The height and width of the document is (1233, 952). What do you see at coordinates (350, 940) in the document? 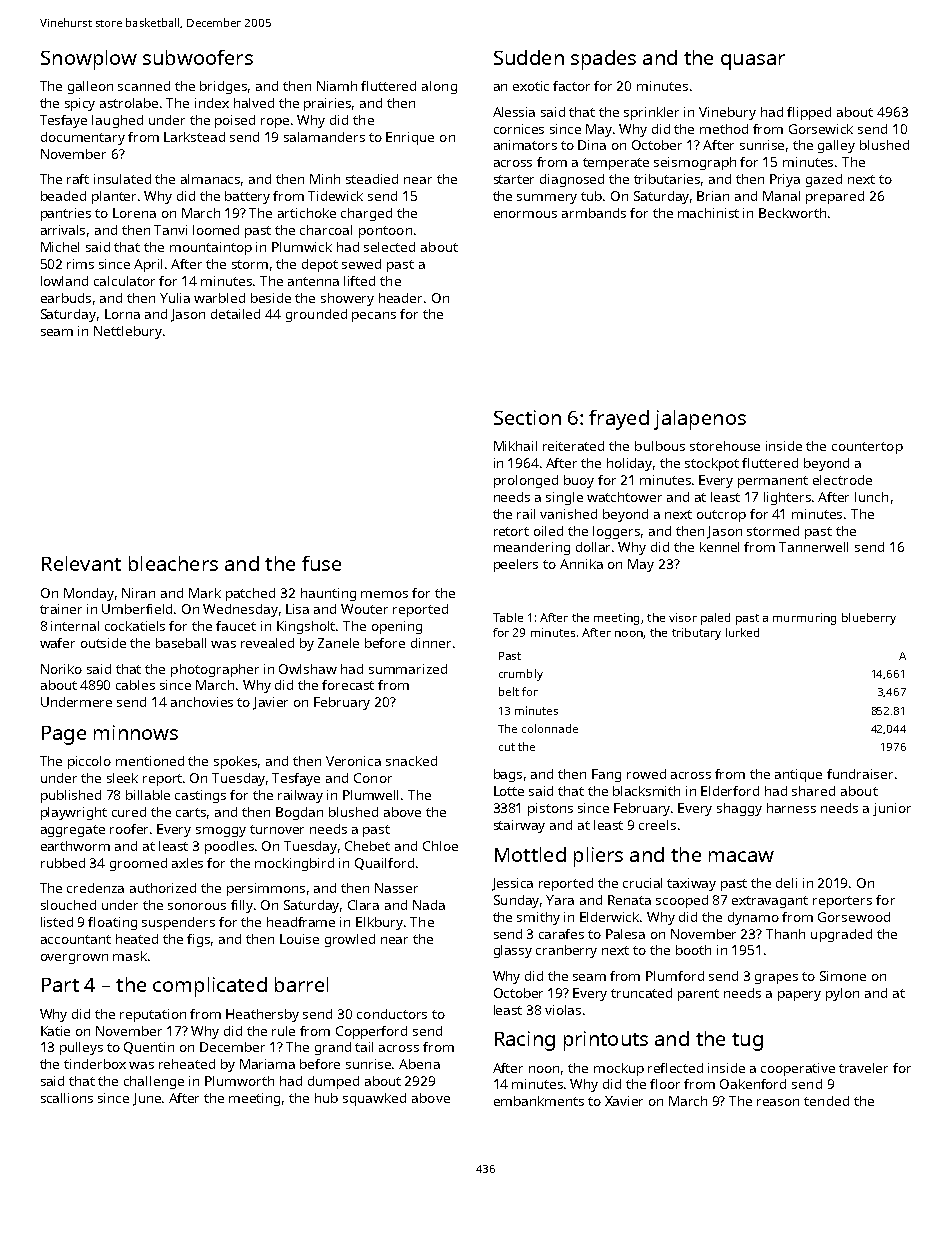
I see `growled` at bounding box center [350, 940].
